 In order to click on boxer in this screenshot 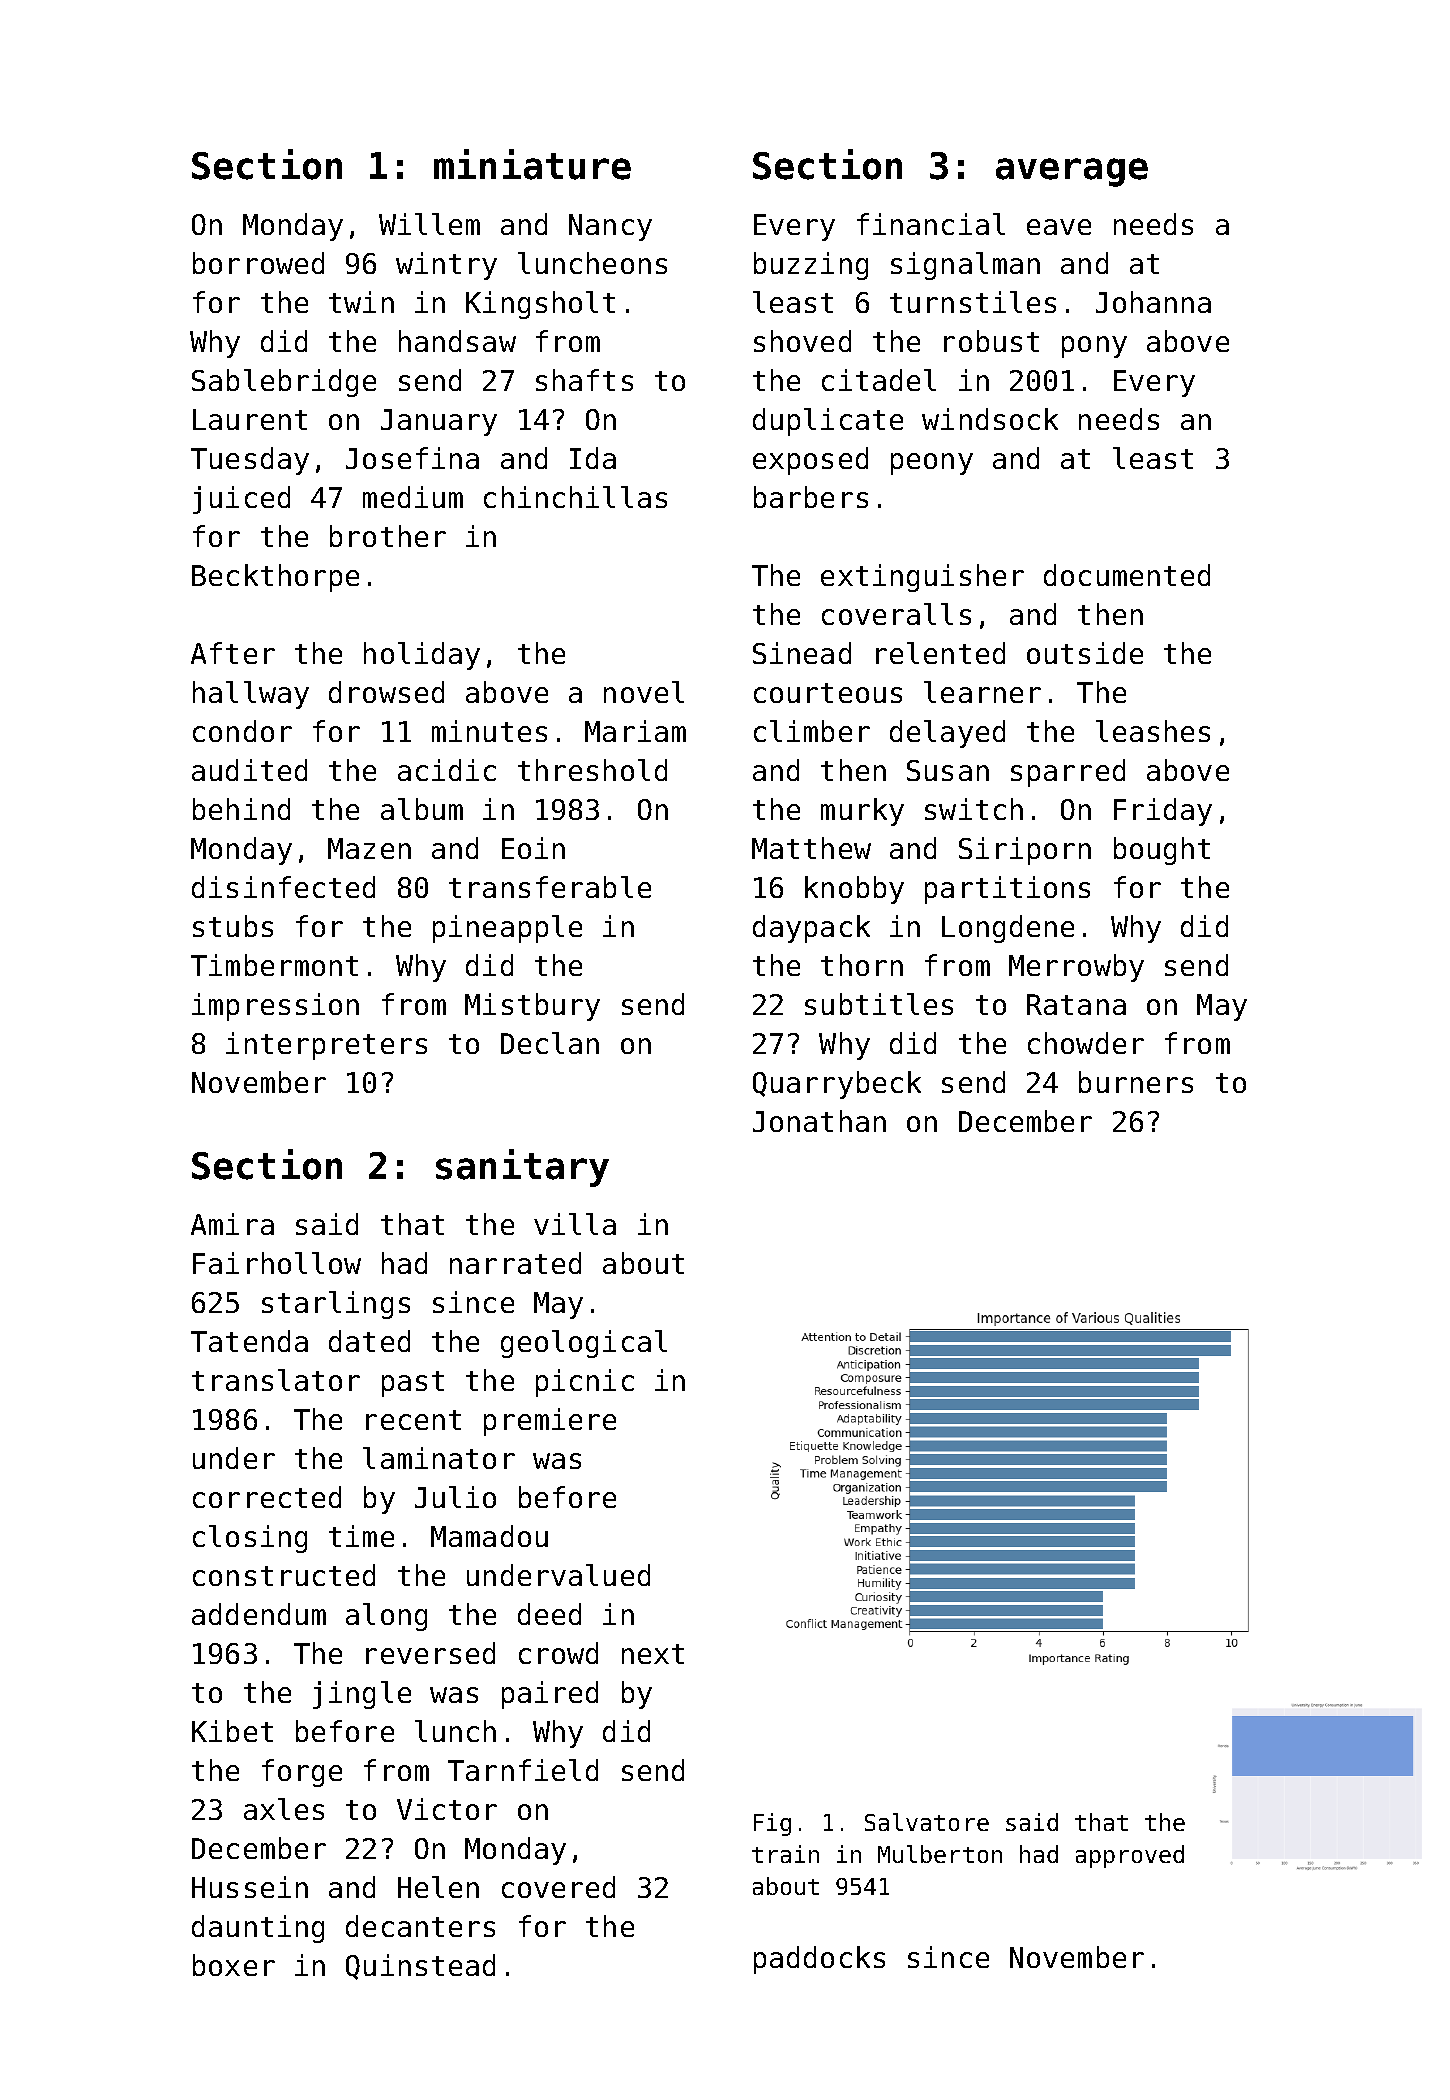, I will do `click(234, 1965)`.
